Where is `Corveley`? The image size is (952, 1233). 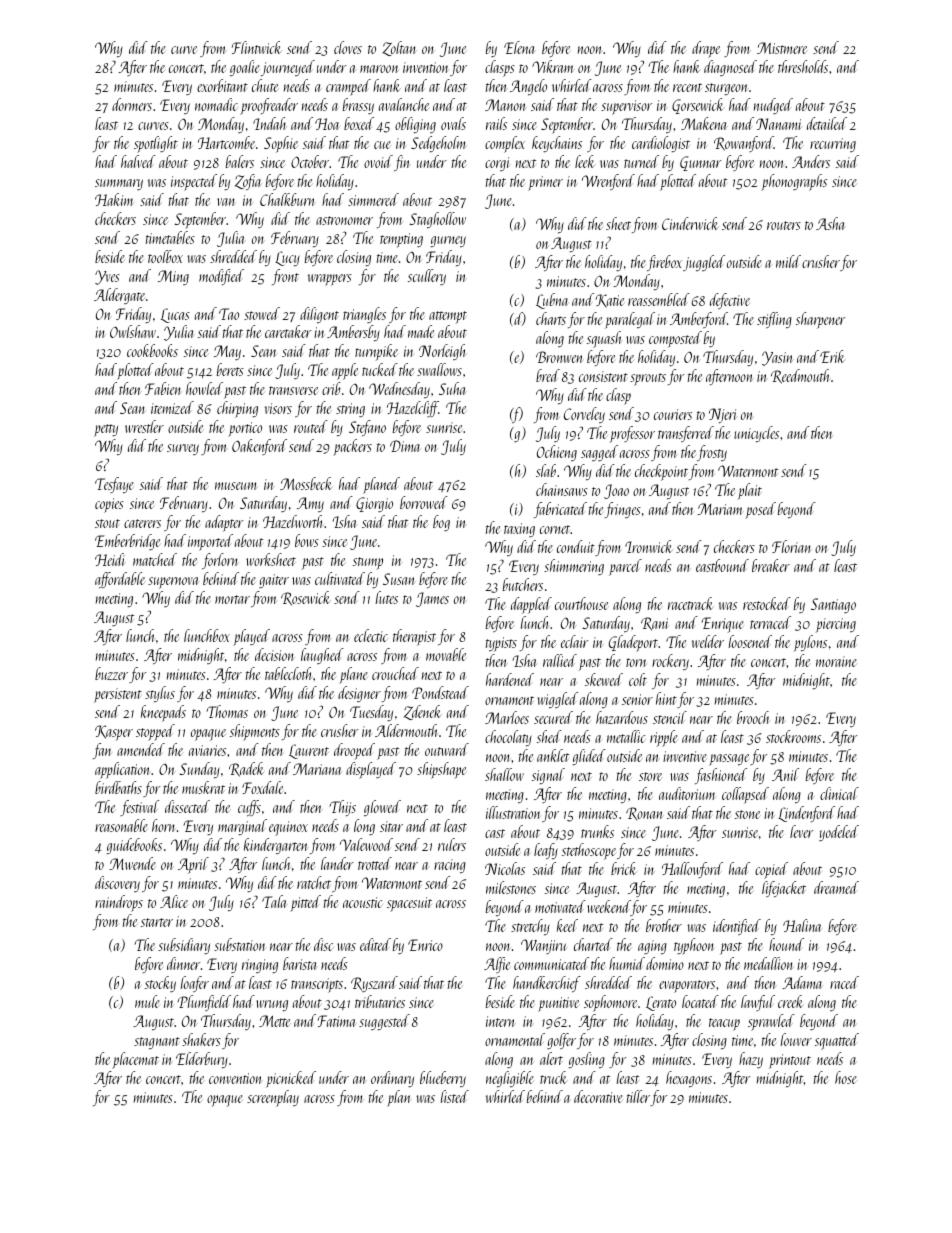 Corveley is located at coordinates (584, 415).
